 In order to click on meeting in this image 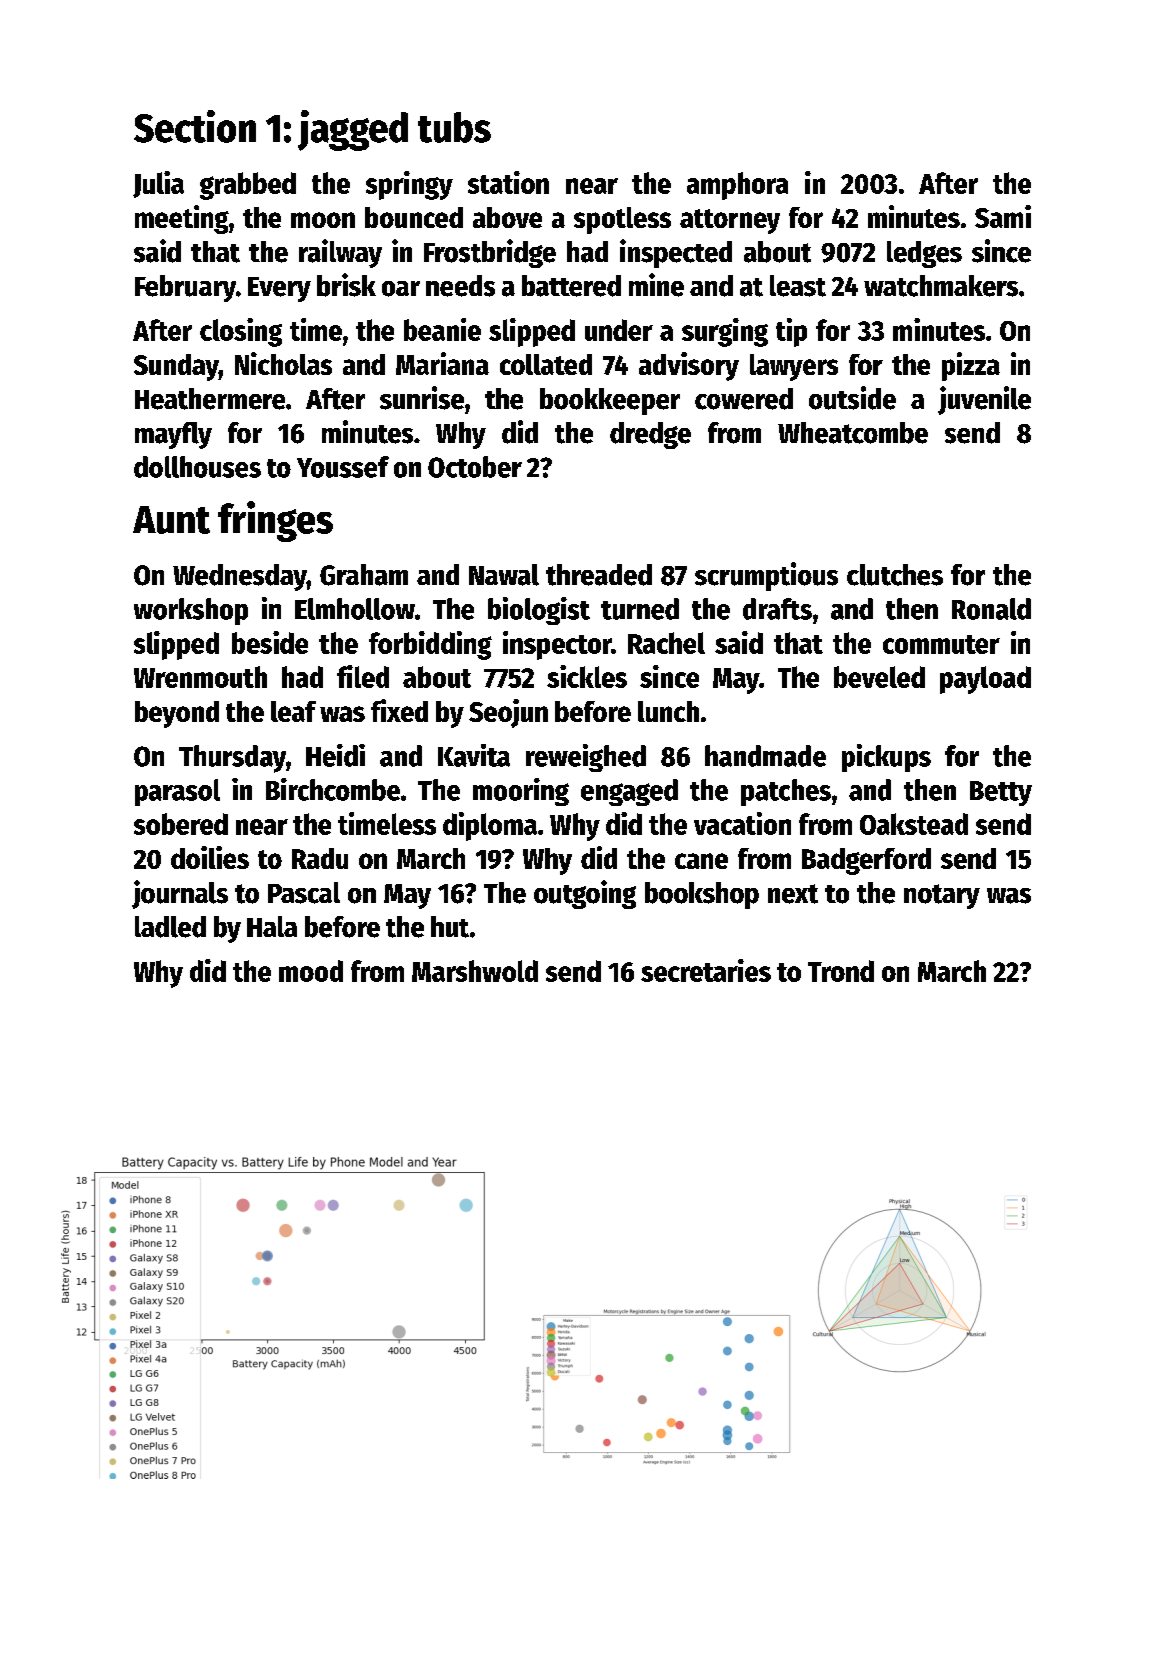, I will do `click(182, 219)`.
